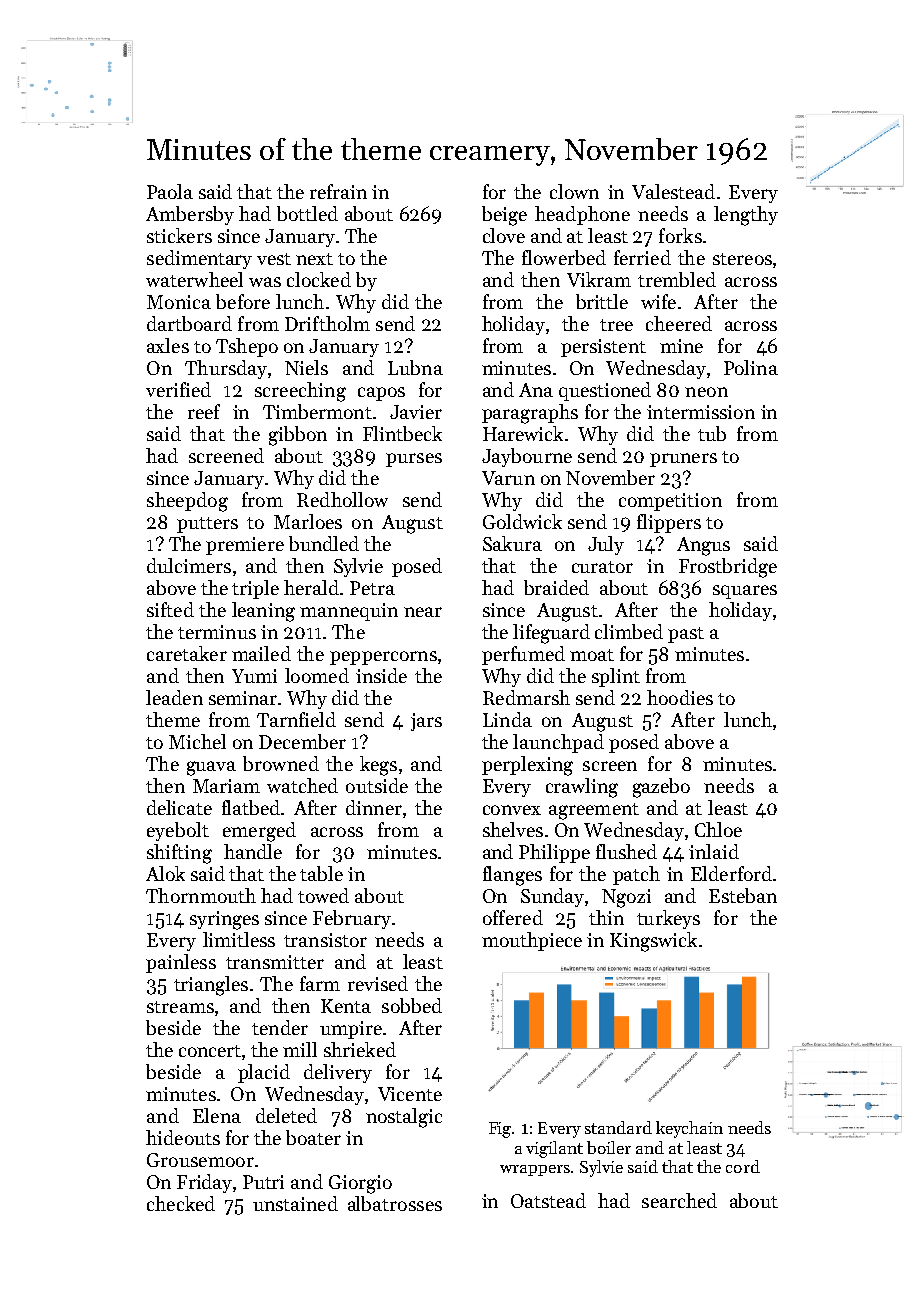 The height and width of the page is (1314, 924). Describe the element at coordinates (295, 1203) in the page. I see `unstained` at that location.
